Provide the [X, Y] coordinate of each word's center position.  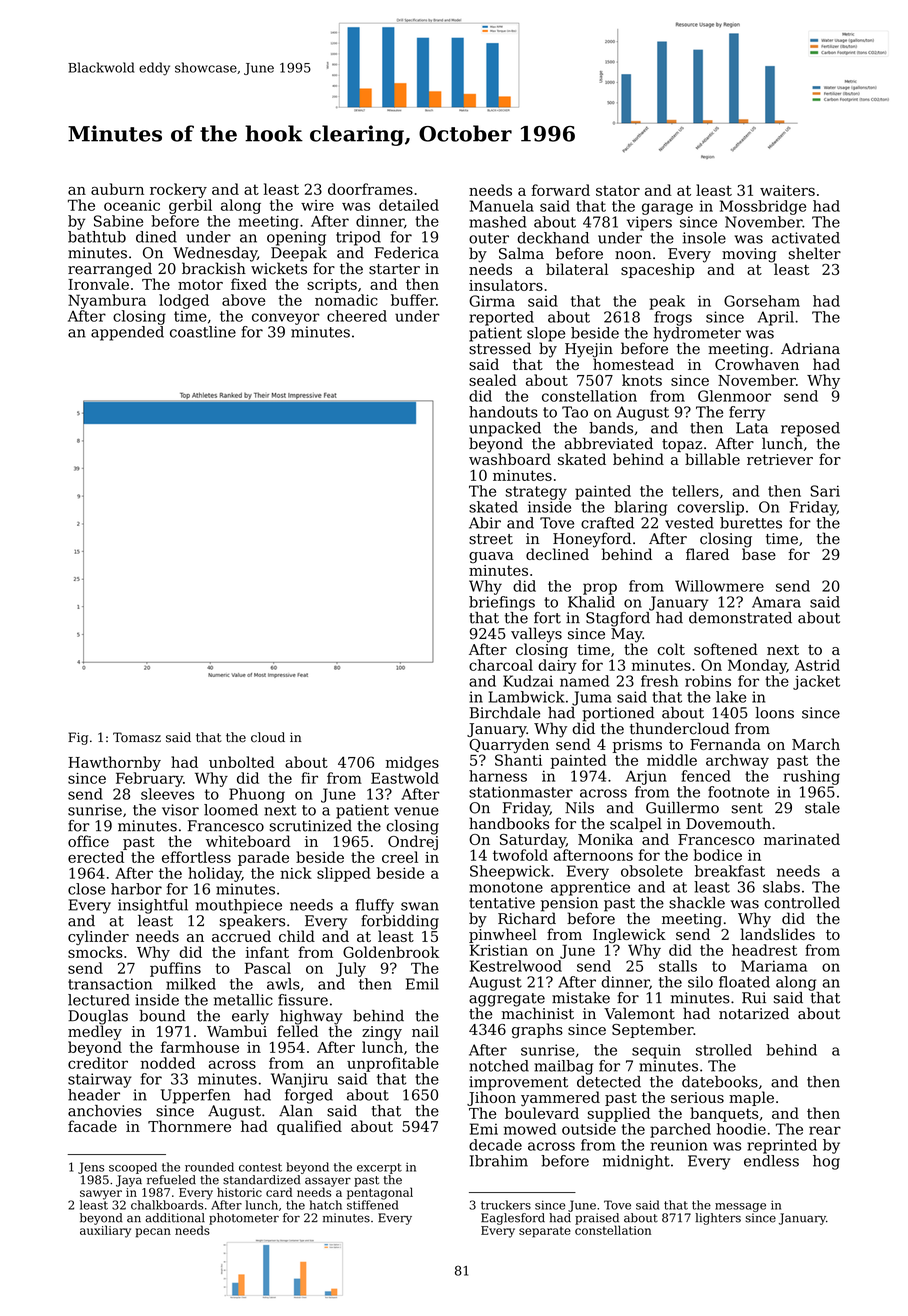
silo [700, 982]
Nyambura [107, 301]
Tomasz [137, 737]
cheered [357, 316]
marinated [802, 839]
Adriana [810, 348]
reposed [810, 429]
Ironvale [98, 284]
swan [420, 906]
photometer [244, 1219]
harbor [136, 889]
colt [671, 649]
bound [162, 1016]
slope [546, 334]
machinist [538, 1013]
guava [491, 557]
